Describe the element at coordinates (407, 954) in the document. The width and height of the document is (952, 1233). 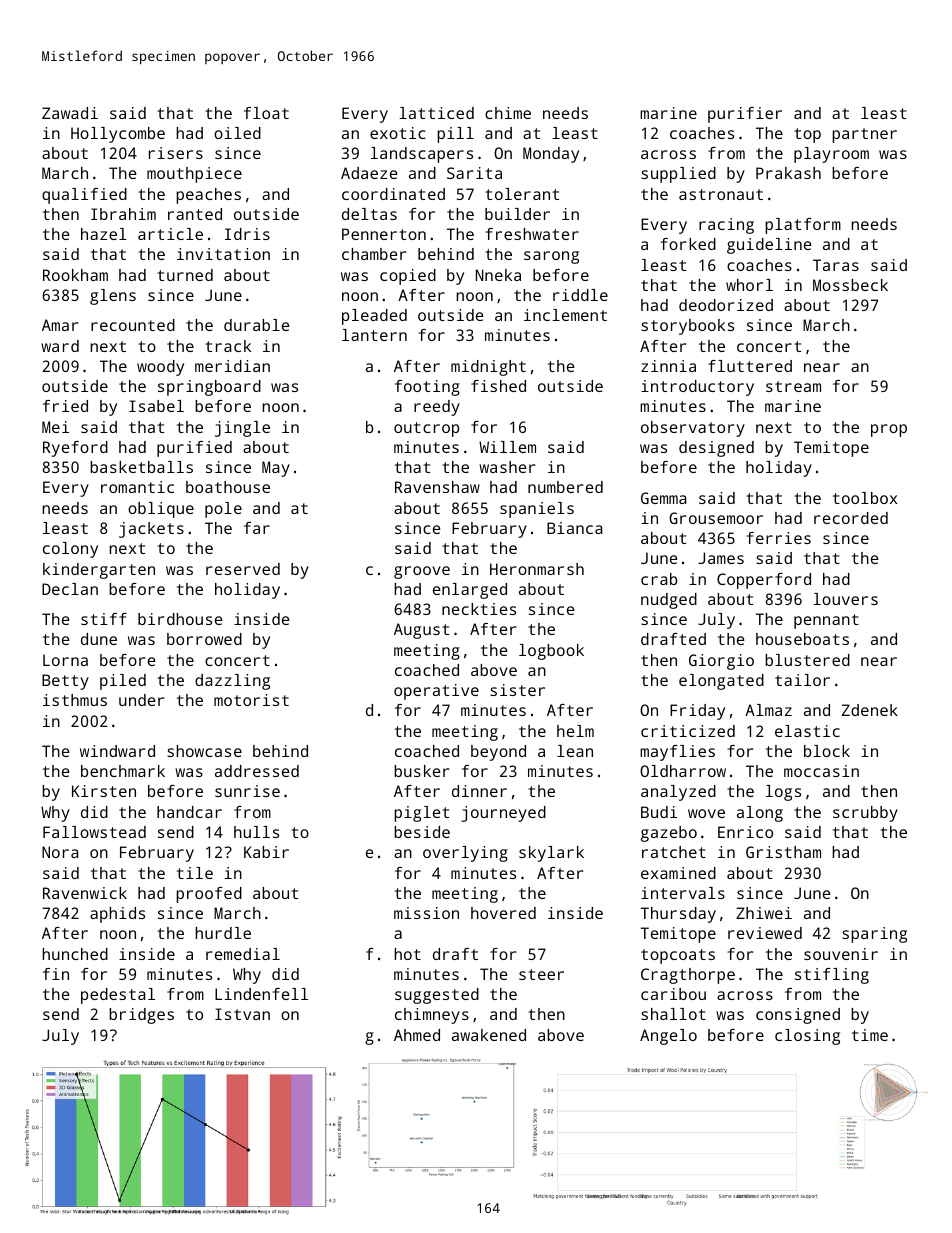
I see `hot` at that location.
